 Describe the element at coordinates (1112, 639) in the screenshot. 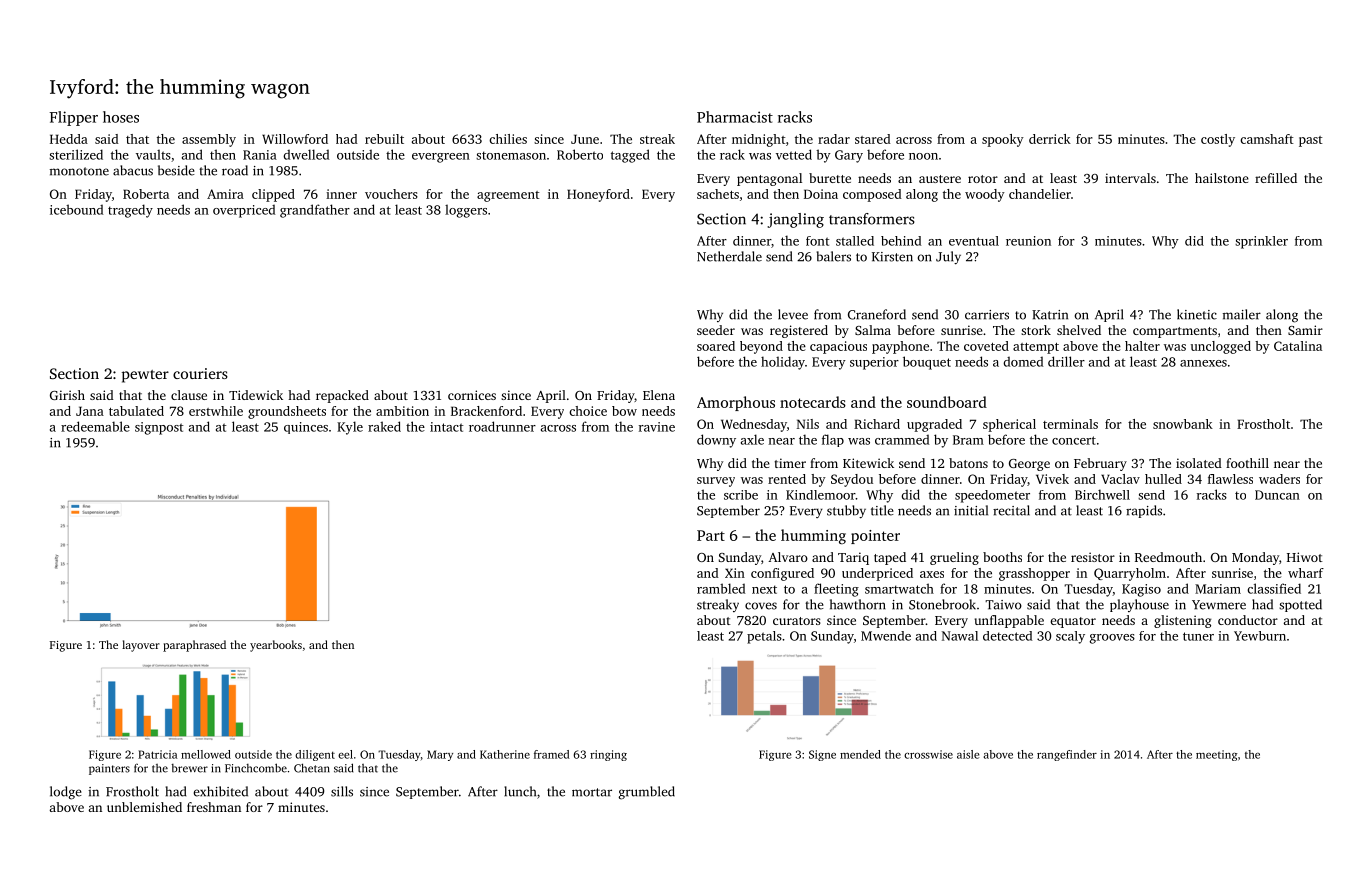

I see `grooves` at that location.
